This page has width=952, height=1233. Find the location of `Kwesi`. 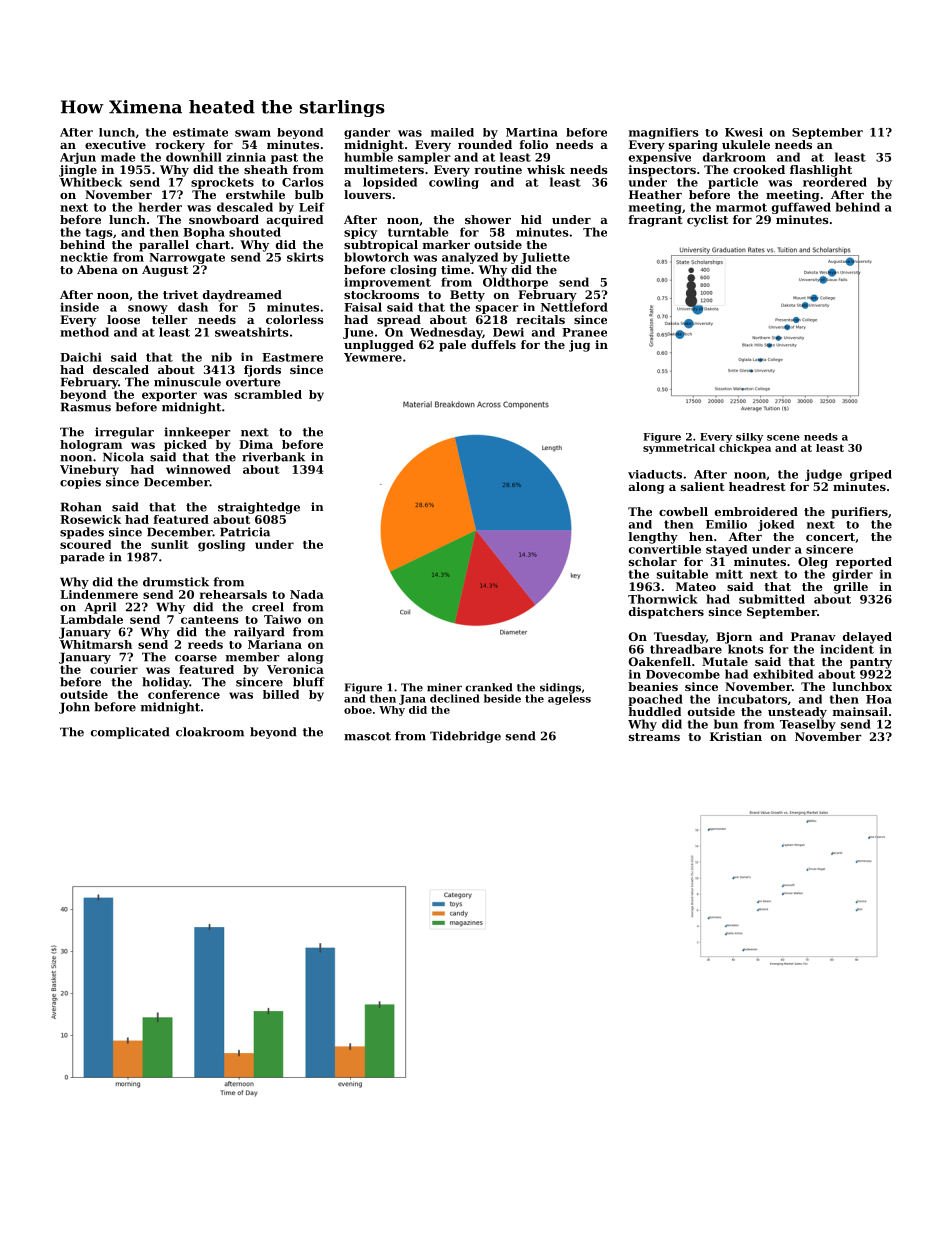

Kwesi is located at coordinates (744, 132).
